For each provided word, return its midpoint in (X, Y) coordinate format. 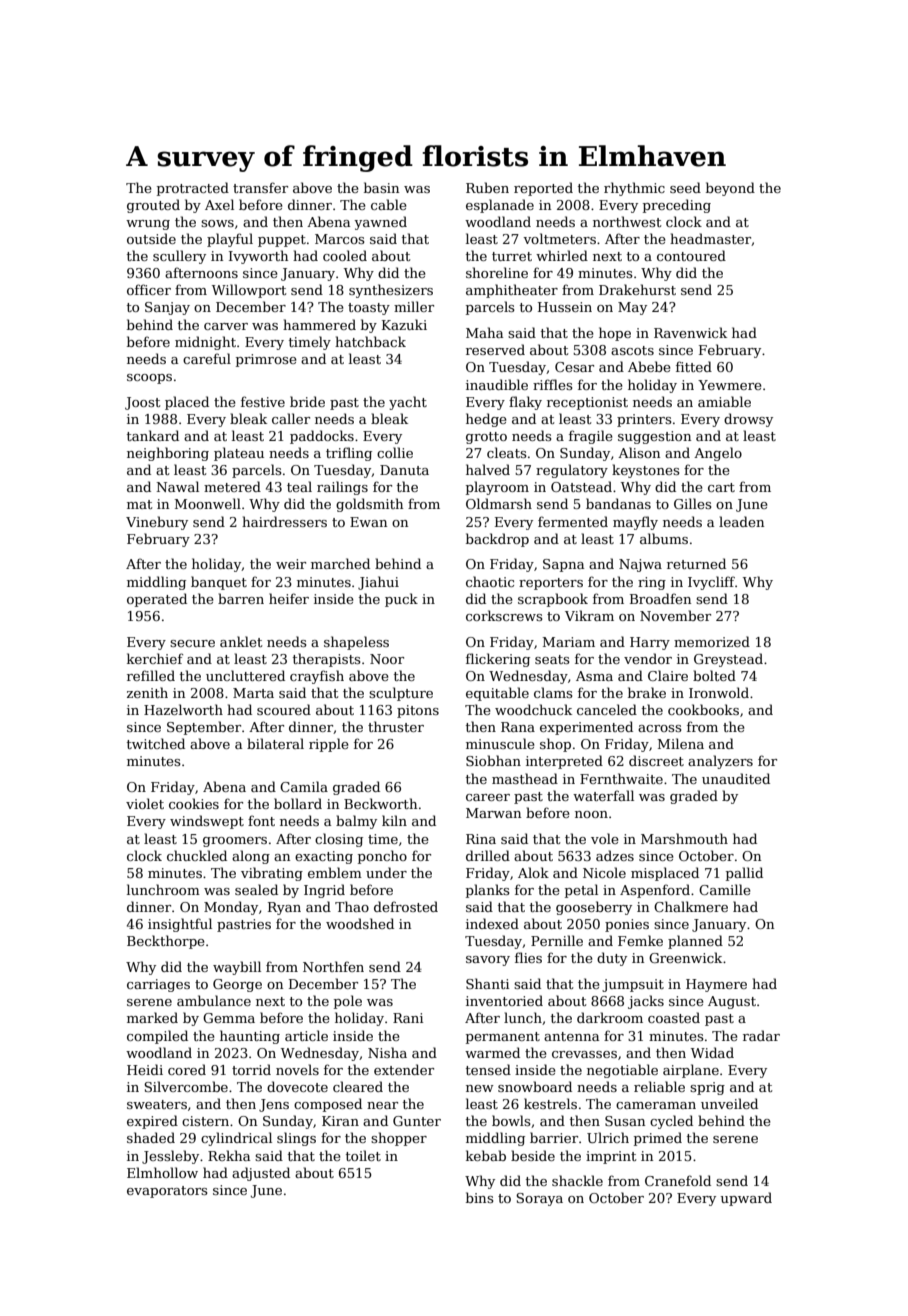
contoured (691, 255)
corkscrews (504, 615)
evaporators (167, 1192)
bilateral (275, 743)
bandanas (618, 503)
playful (230, 240)
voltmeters (559, 238)
